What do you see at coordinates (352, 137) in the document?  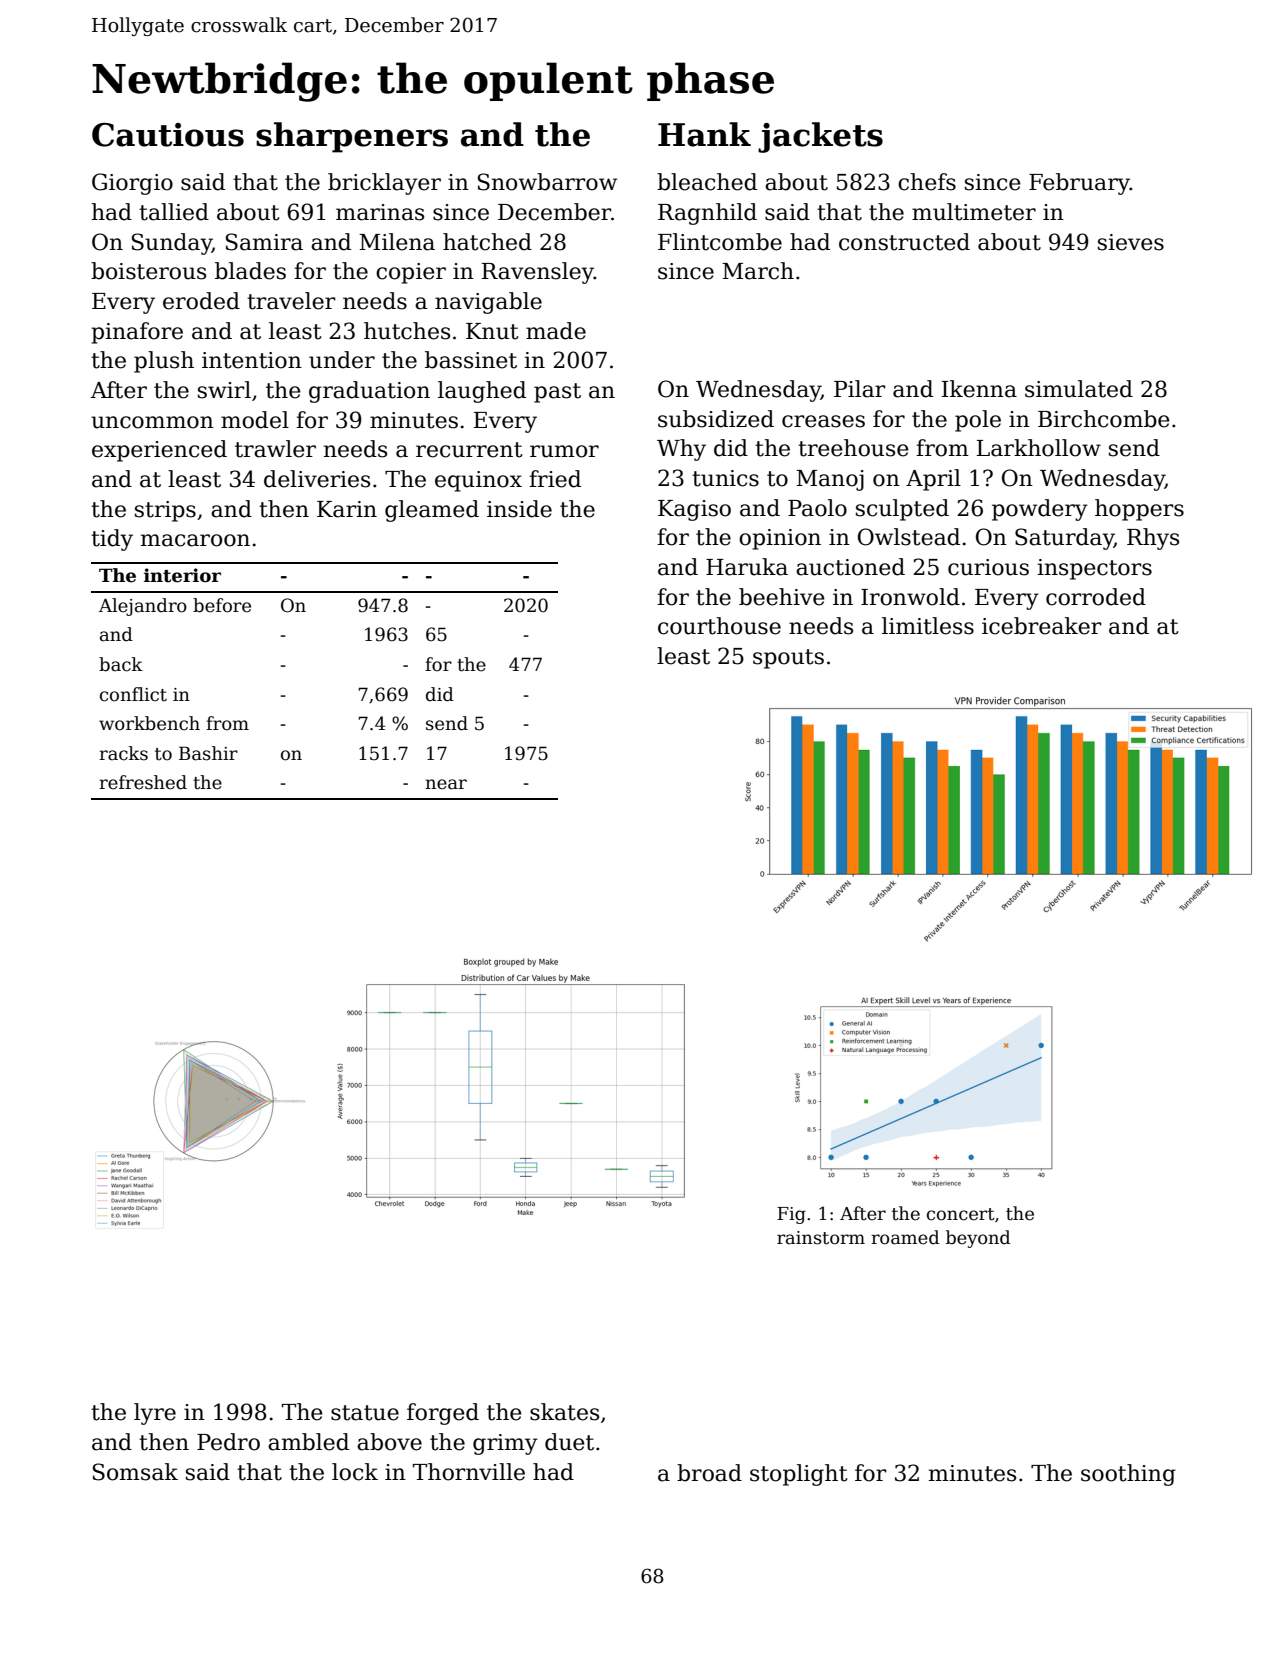 I see `sharpeners` at bounding box center [352, 137].
